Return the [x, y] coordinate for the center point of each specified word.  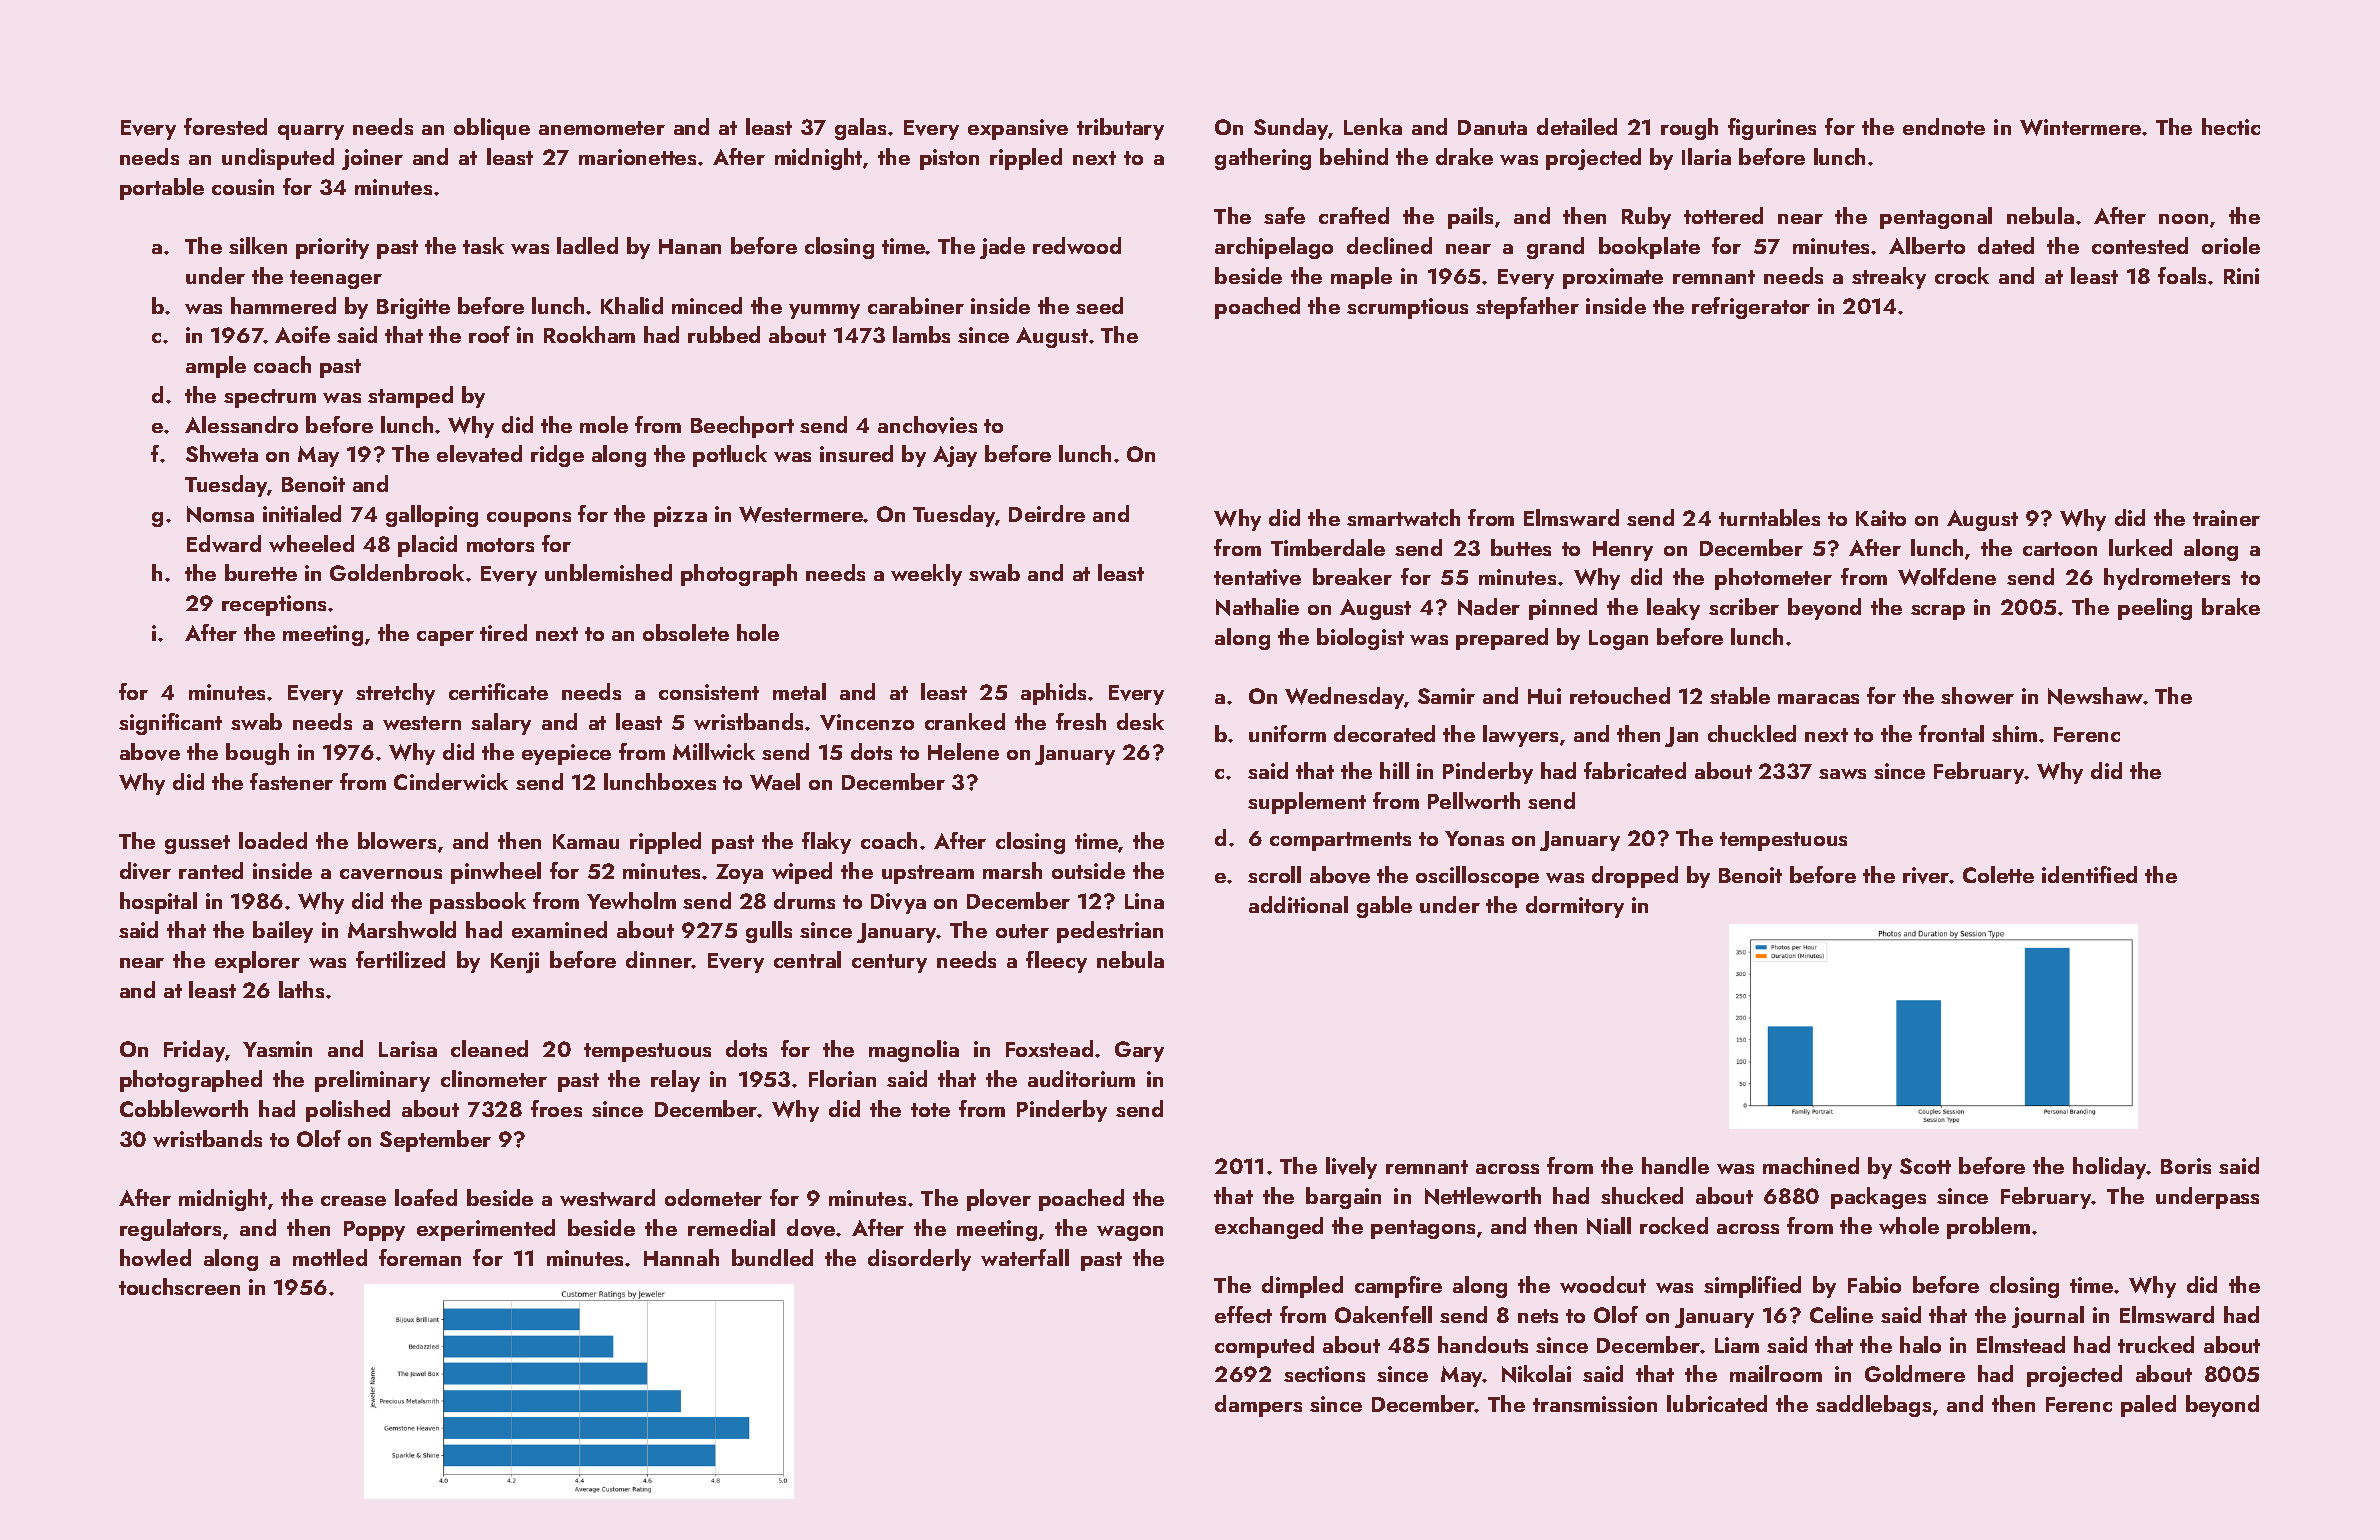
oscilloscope [1477, 877]
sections [1324, 1374]
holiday [2110, 1168]
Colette [1998, 874]
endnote [1944, 126]
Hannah [681, 1257]
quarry [311, 132]
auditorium [1081, 1078]
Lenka [1373, 126]
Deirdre [1047, 513]
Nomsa [220, 514]
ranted [211, 870]
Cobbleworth [184, 1108]
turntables [1769, 517]
